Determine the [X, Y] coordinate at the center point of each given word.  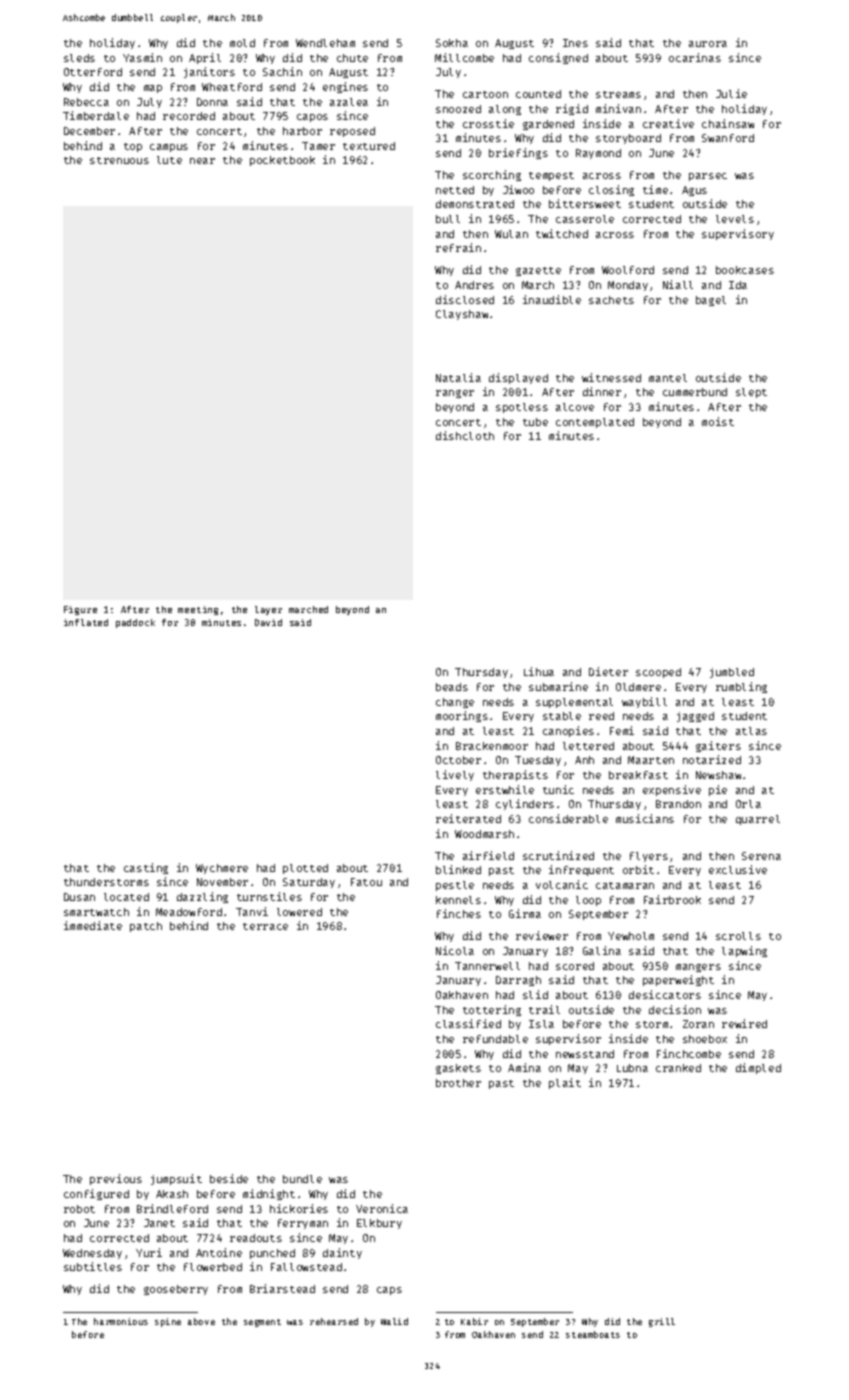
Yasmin [142, 57]
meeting [198, 610]
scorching [492, 175]
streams [618, 94]
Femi [622, 730]
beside [229, 1178]
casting [146, 868]
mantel [668, 378]
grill [662, 1322]
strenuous [119, 160]
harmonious [121, 1321]
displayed [518, 378]
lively [455, 775]
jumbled [732, 673]
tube [535, 422]
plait [565, 1083]
